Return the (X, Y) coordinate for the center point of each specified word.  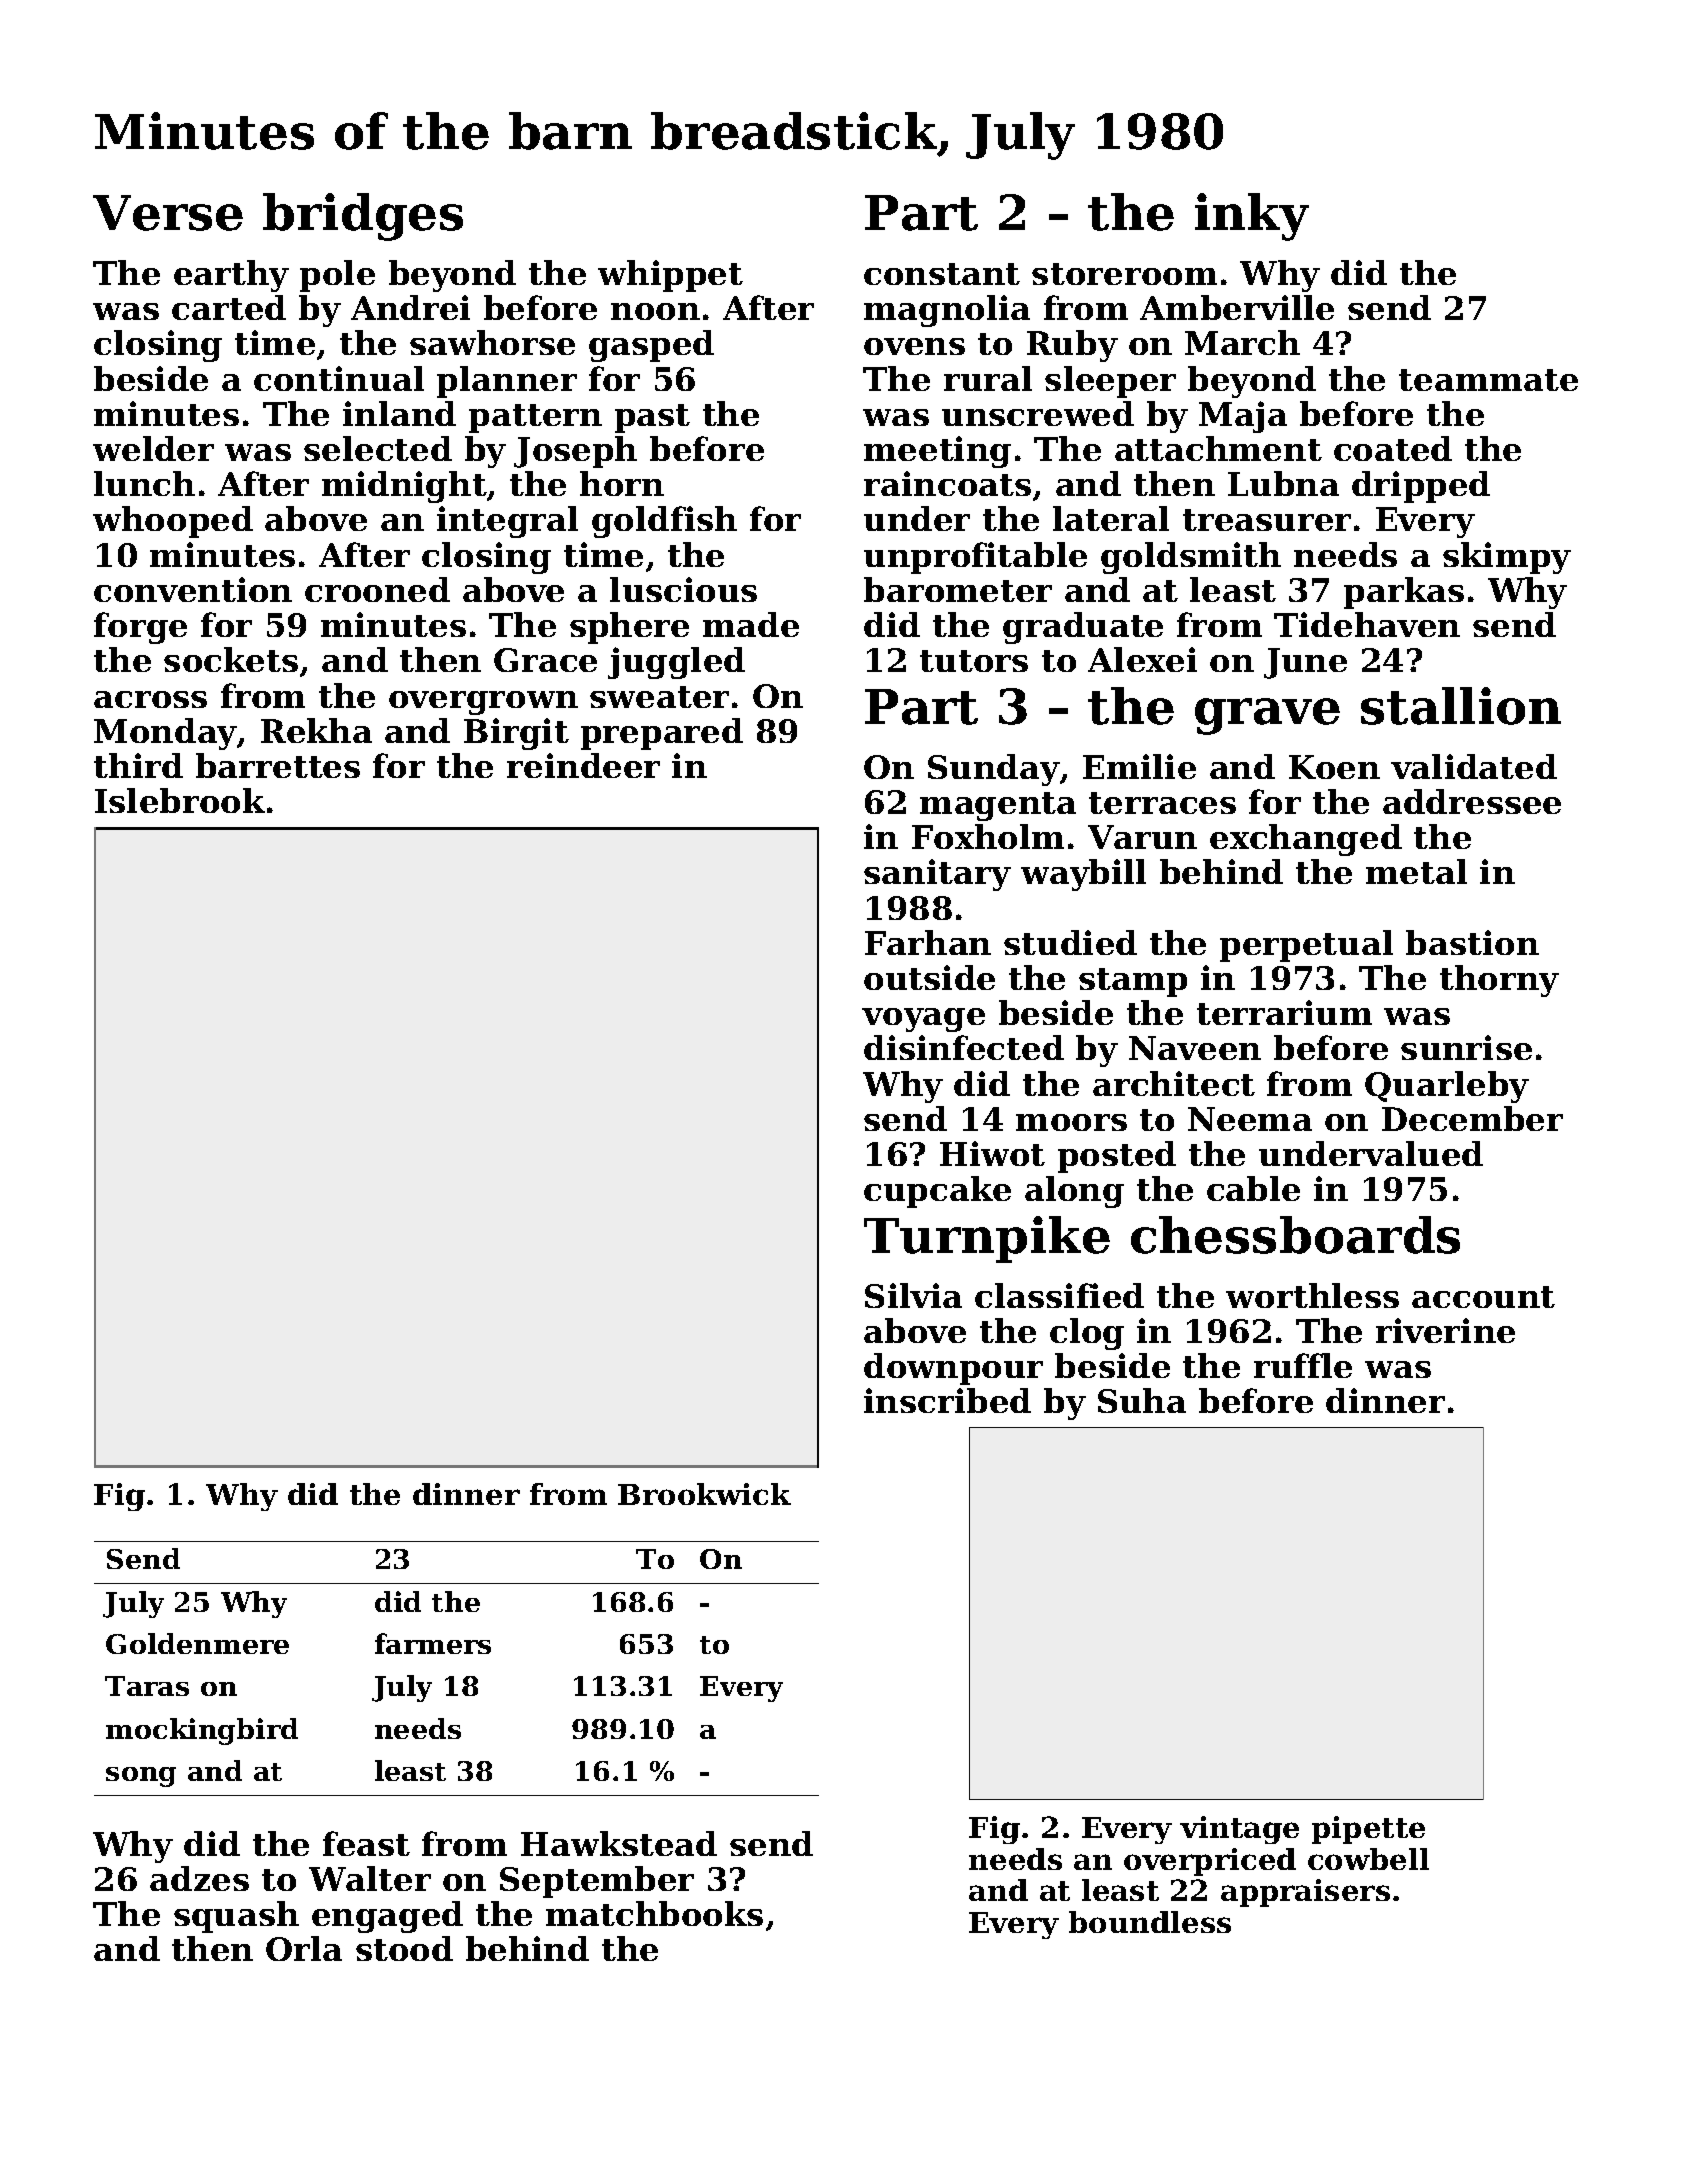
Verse (168, 213)
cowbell (1368, 1859)
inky (1252, 217)
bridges (363, 217)
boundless (1150, 1922)
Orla (304, 1948)
